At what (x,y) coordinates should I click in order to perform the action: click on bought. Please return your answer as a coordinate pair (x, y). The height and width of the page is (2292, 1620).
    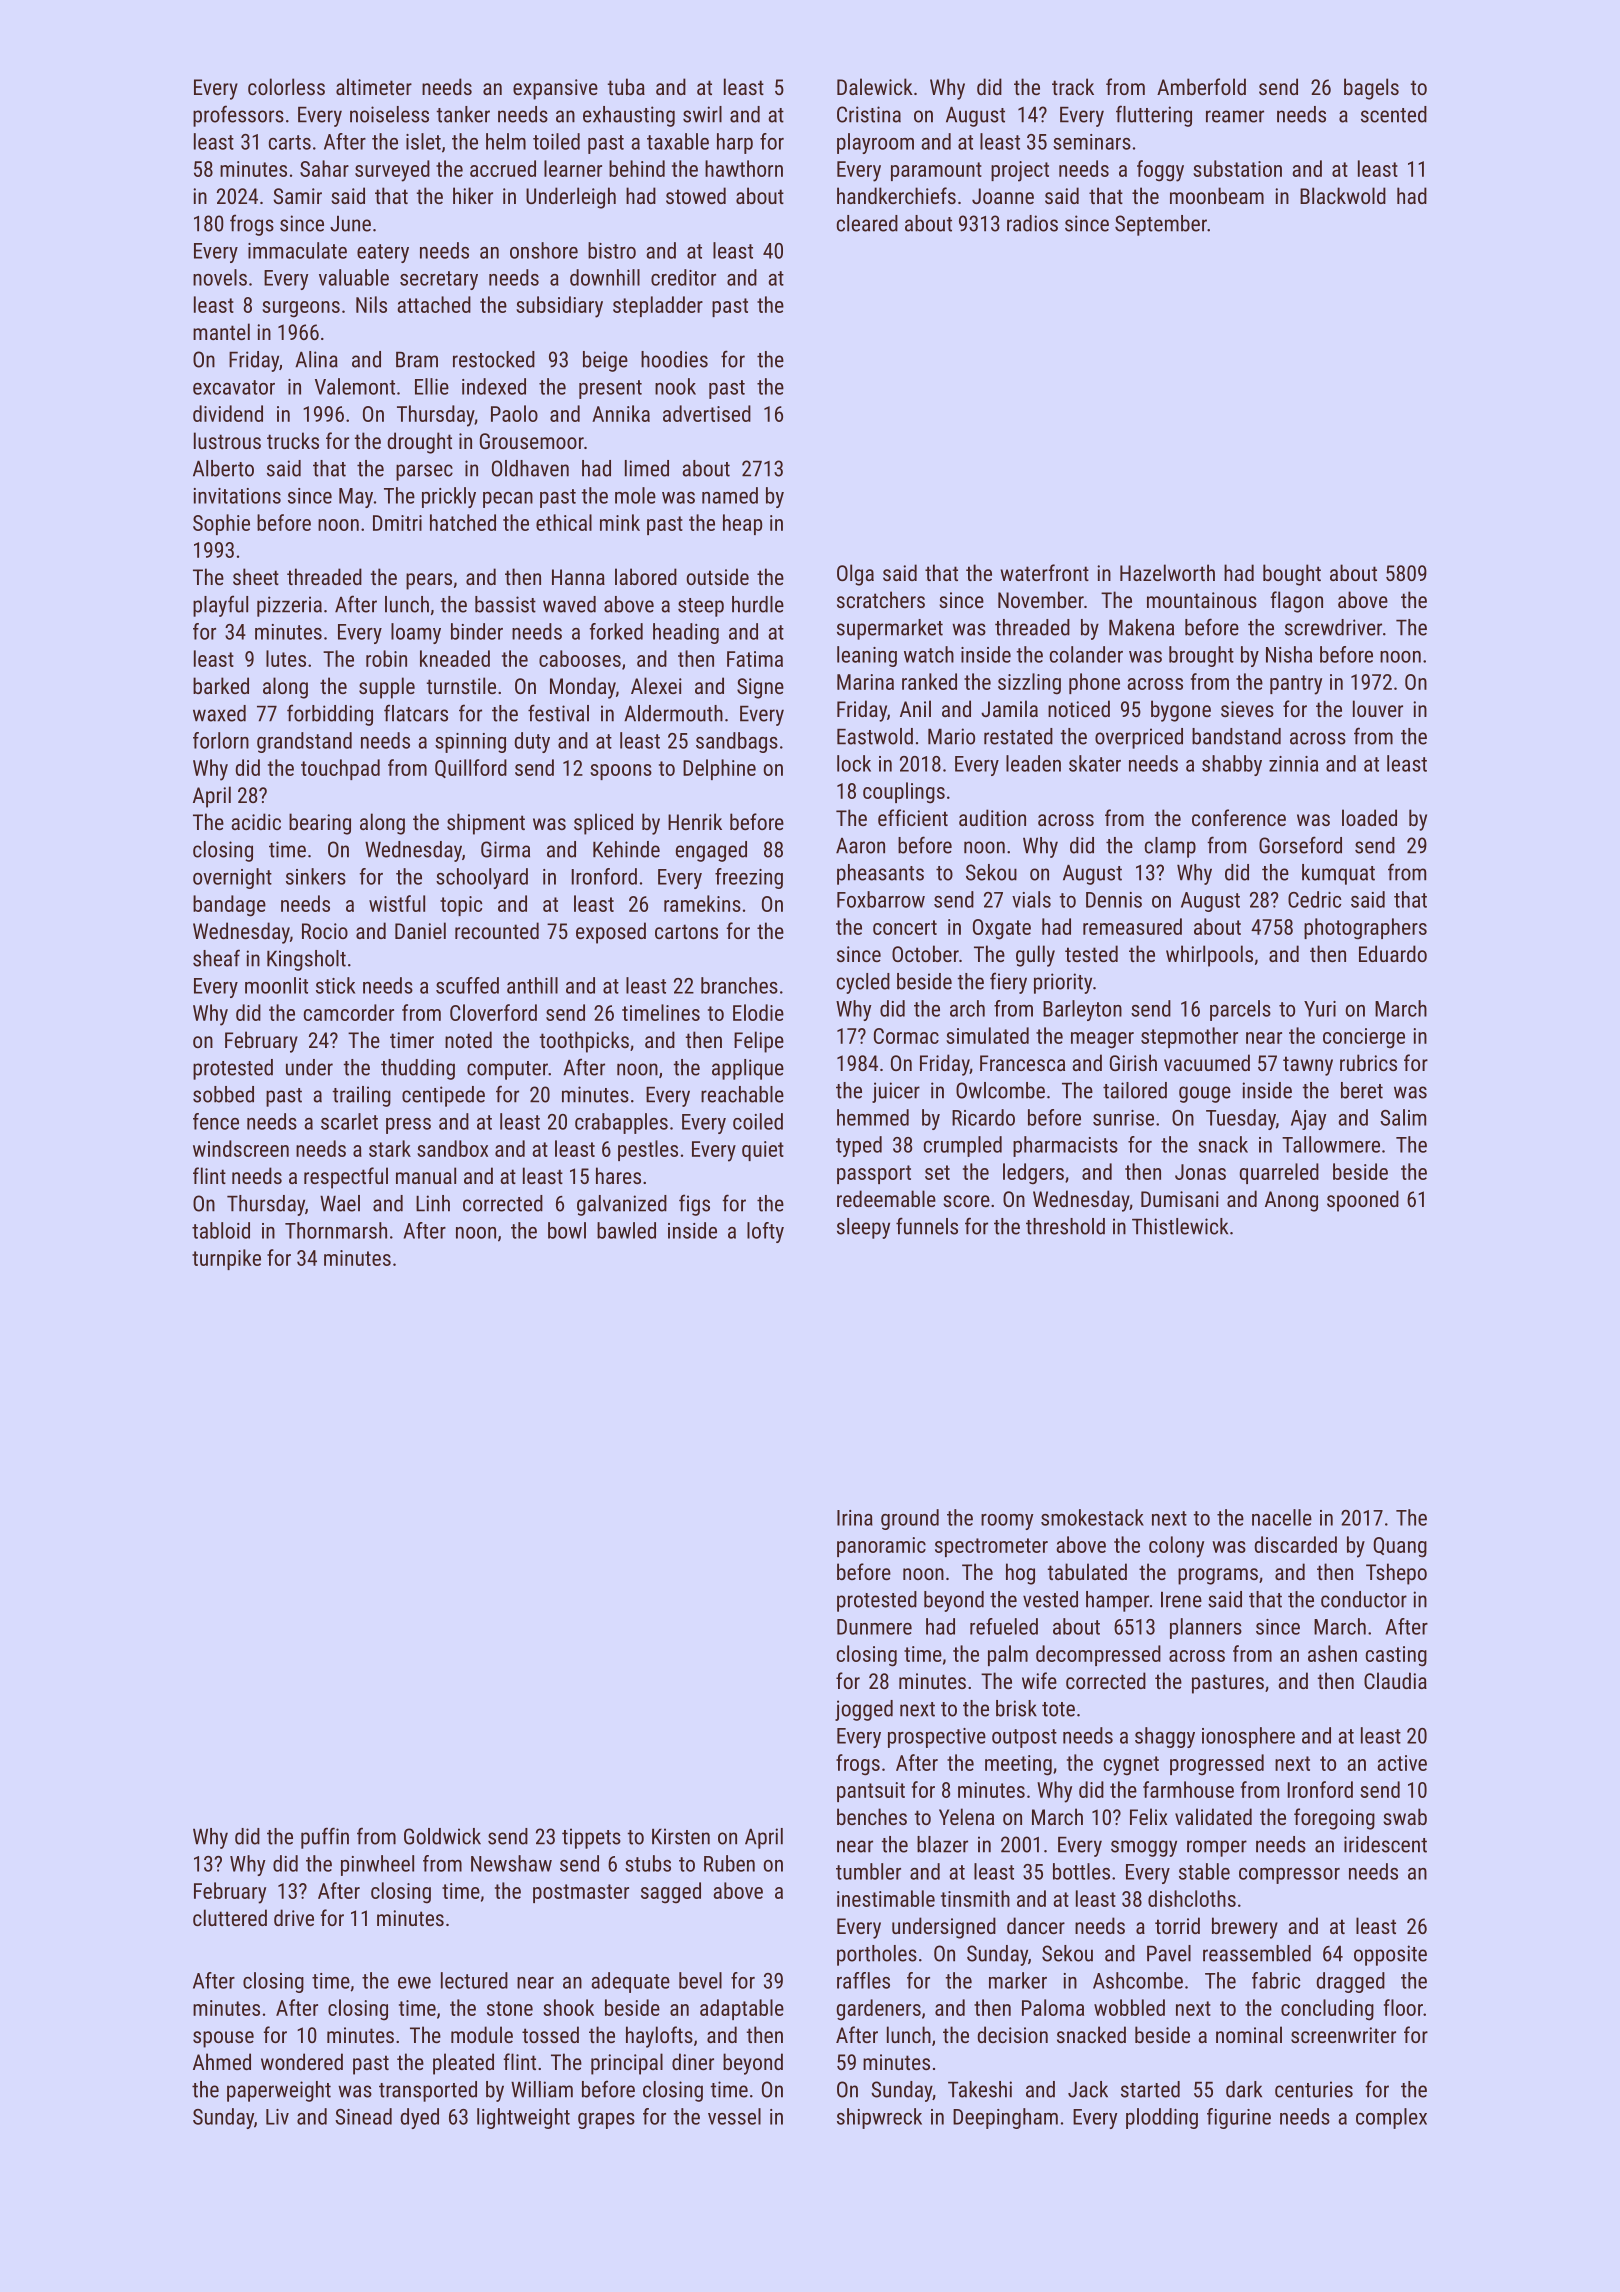
    Looking at the image, I should click on (1292, 575).
